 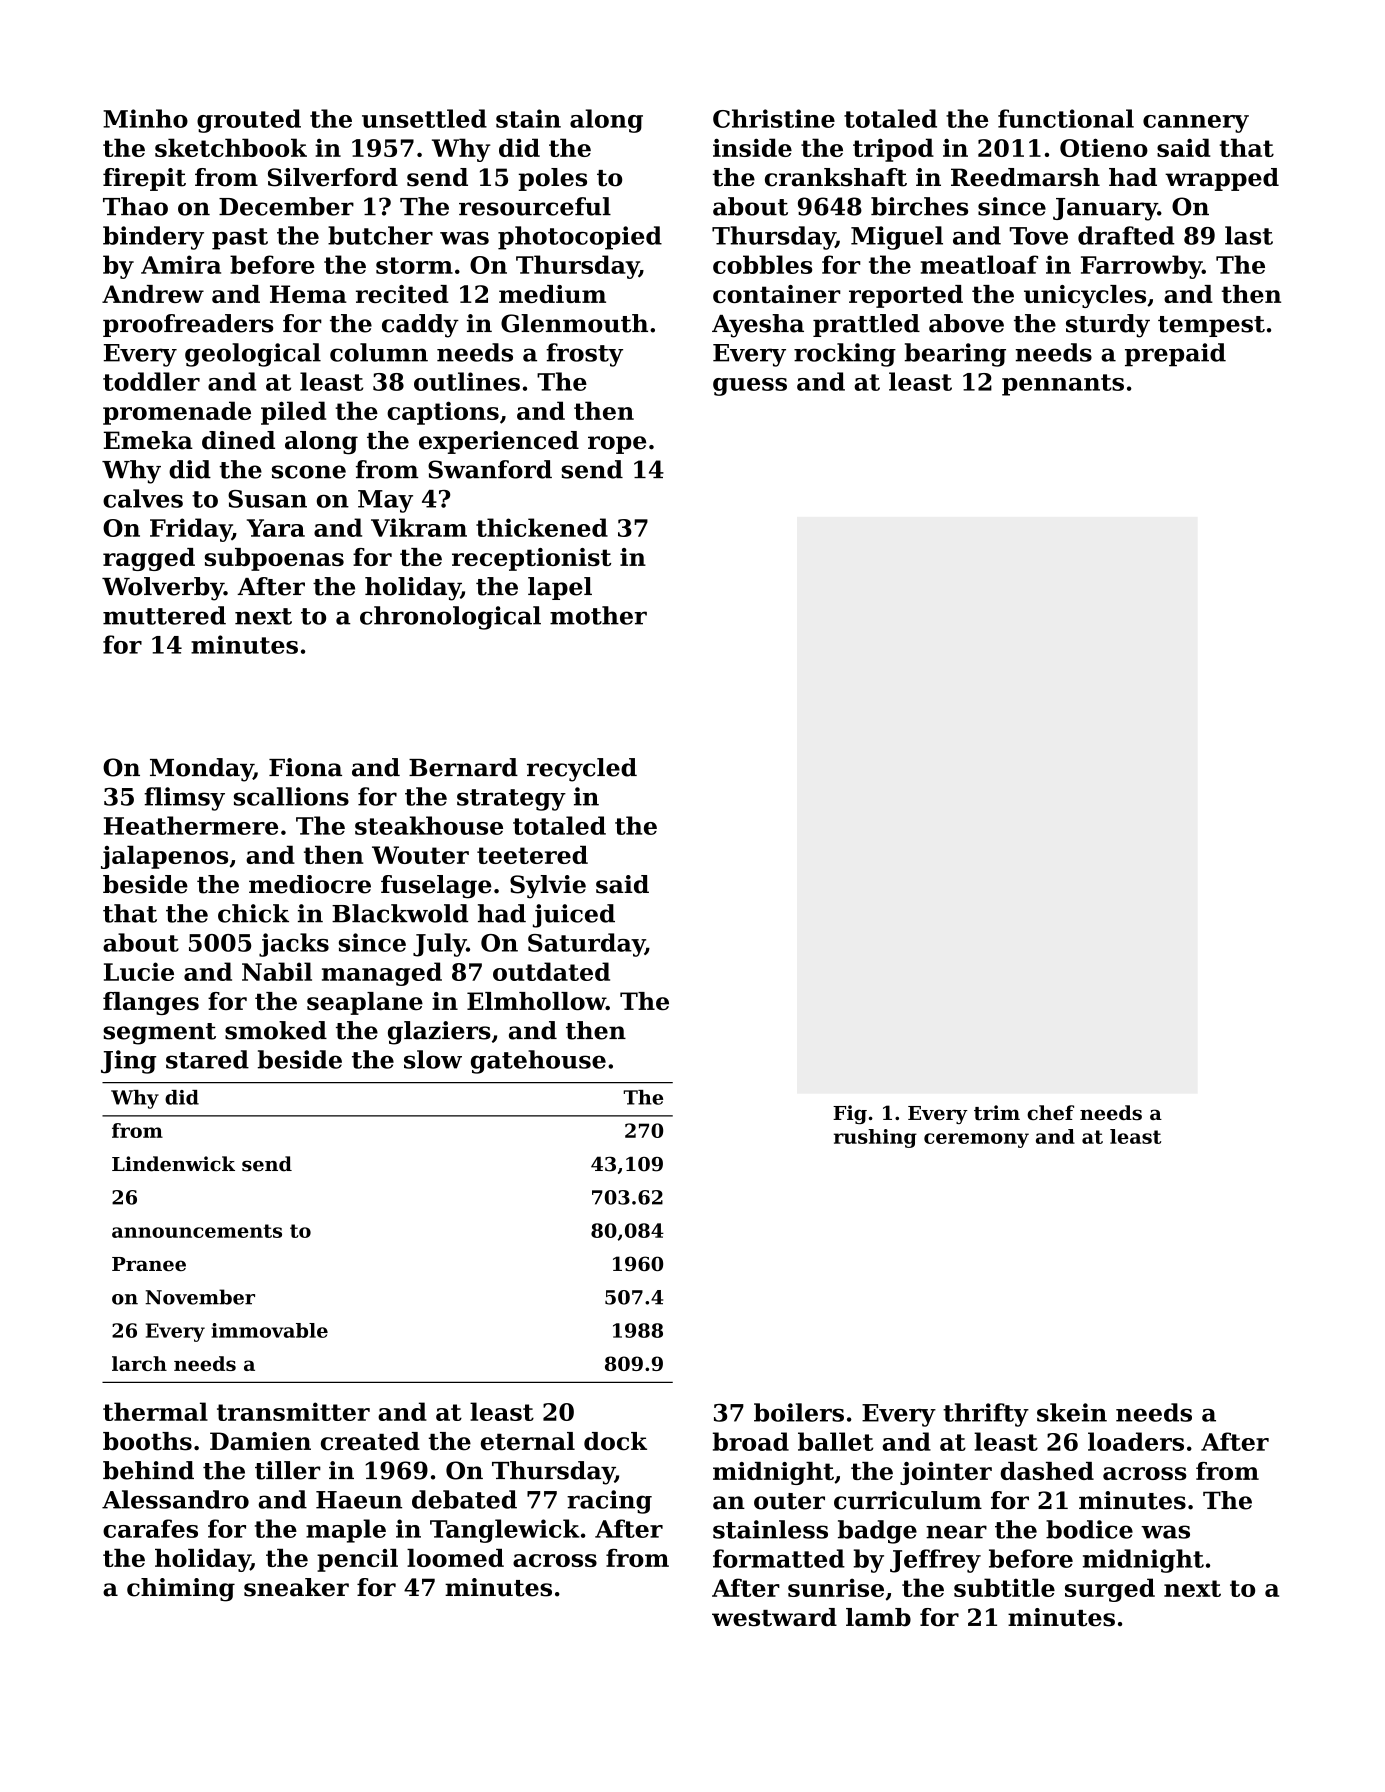 What do you see at coordinates (1175, 355) in the document?
I see `prepaid` at bounding box center [1175, 355].
